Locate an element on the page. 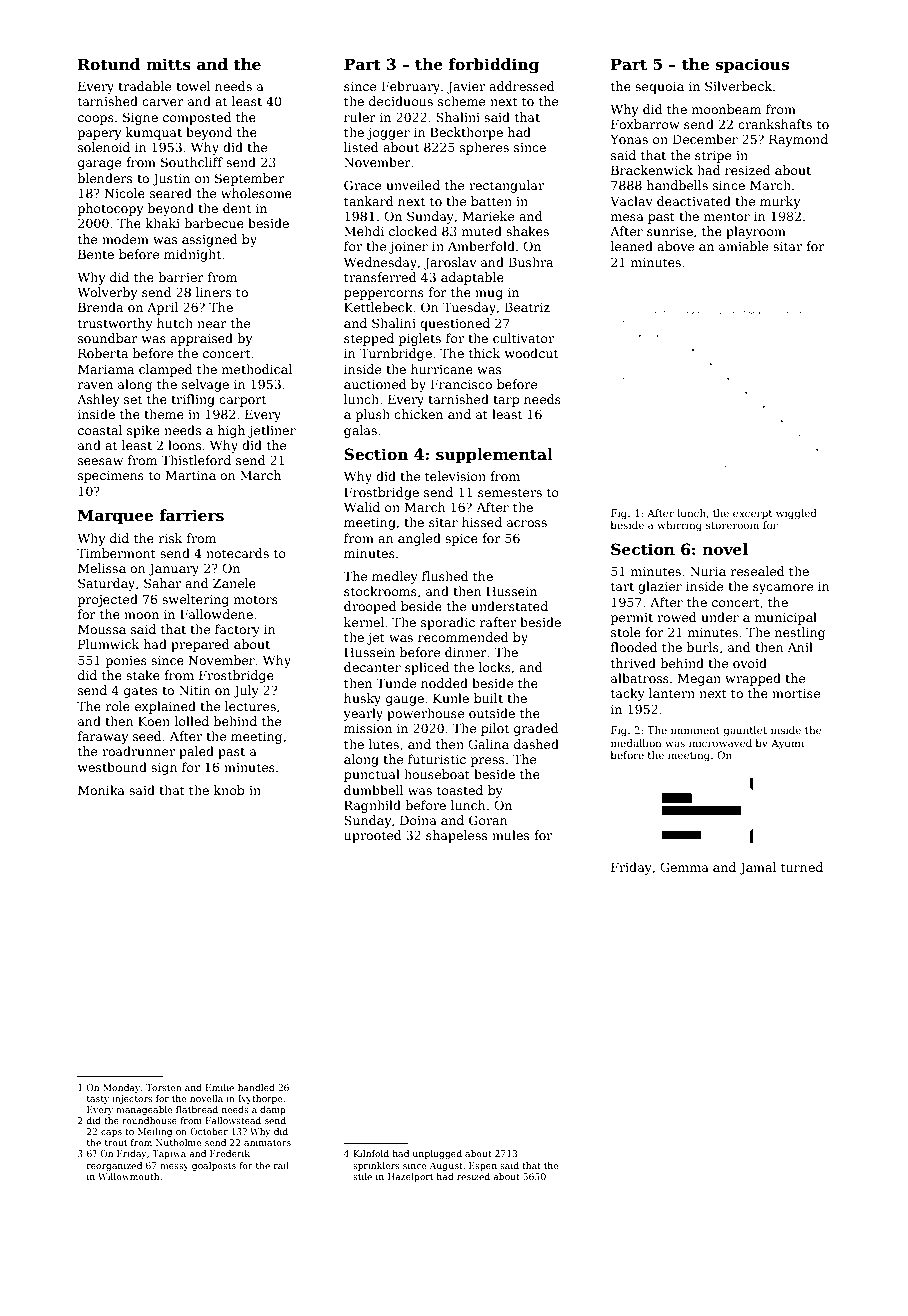  mitts is located at coordinates (168, 64).
